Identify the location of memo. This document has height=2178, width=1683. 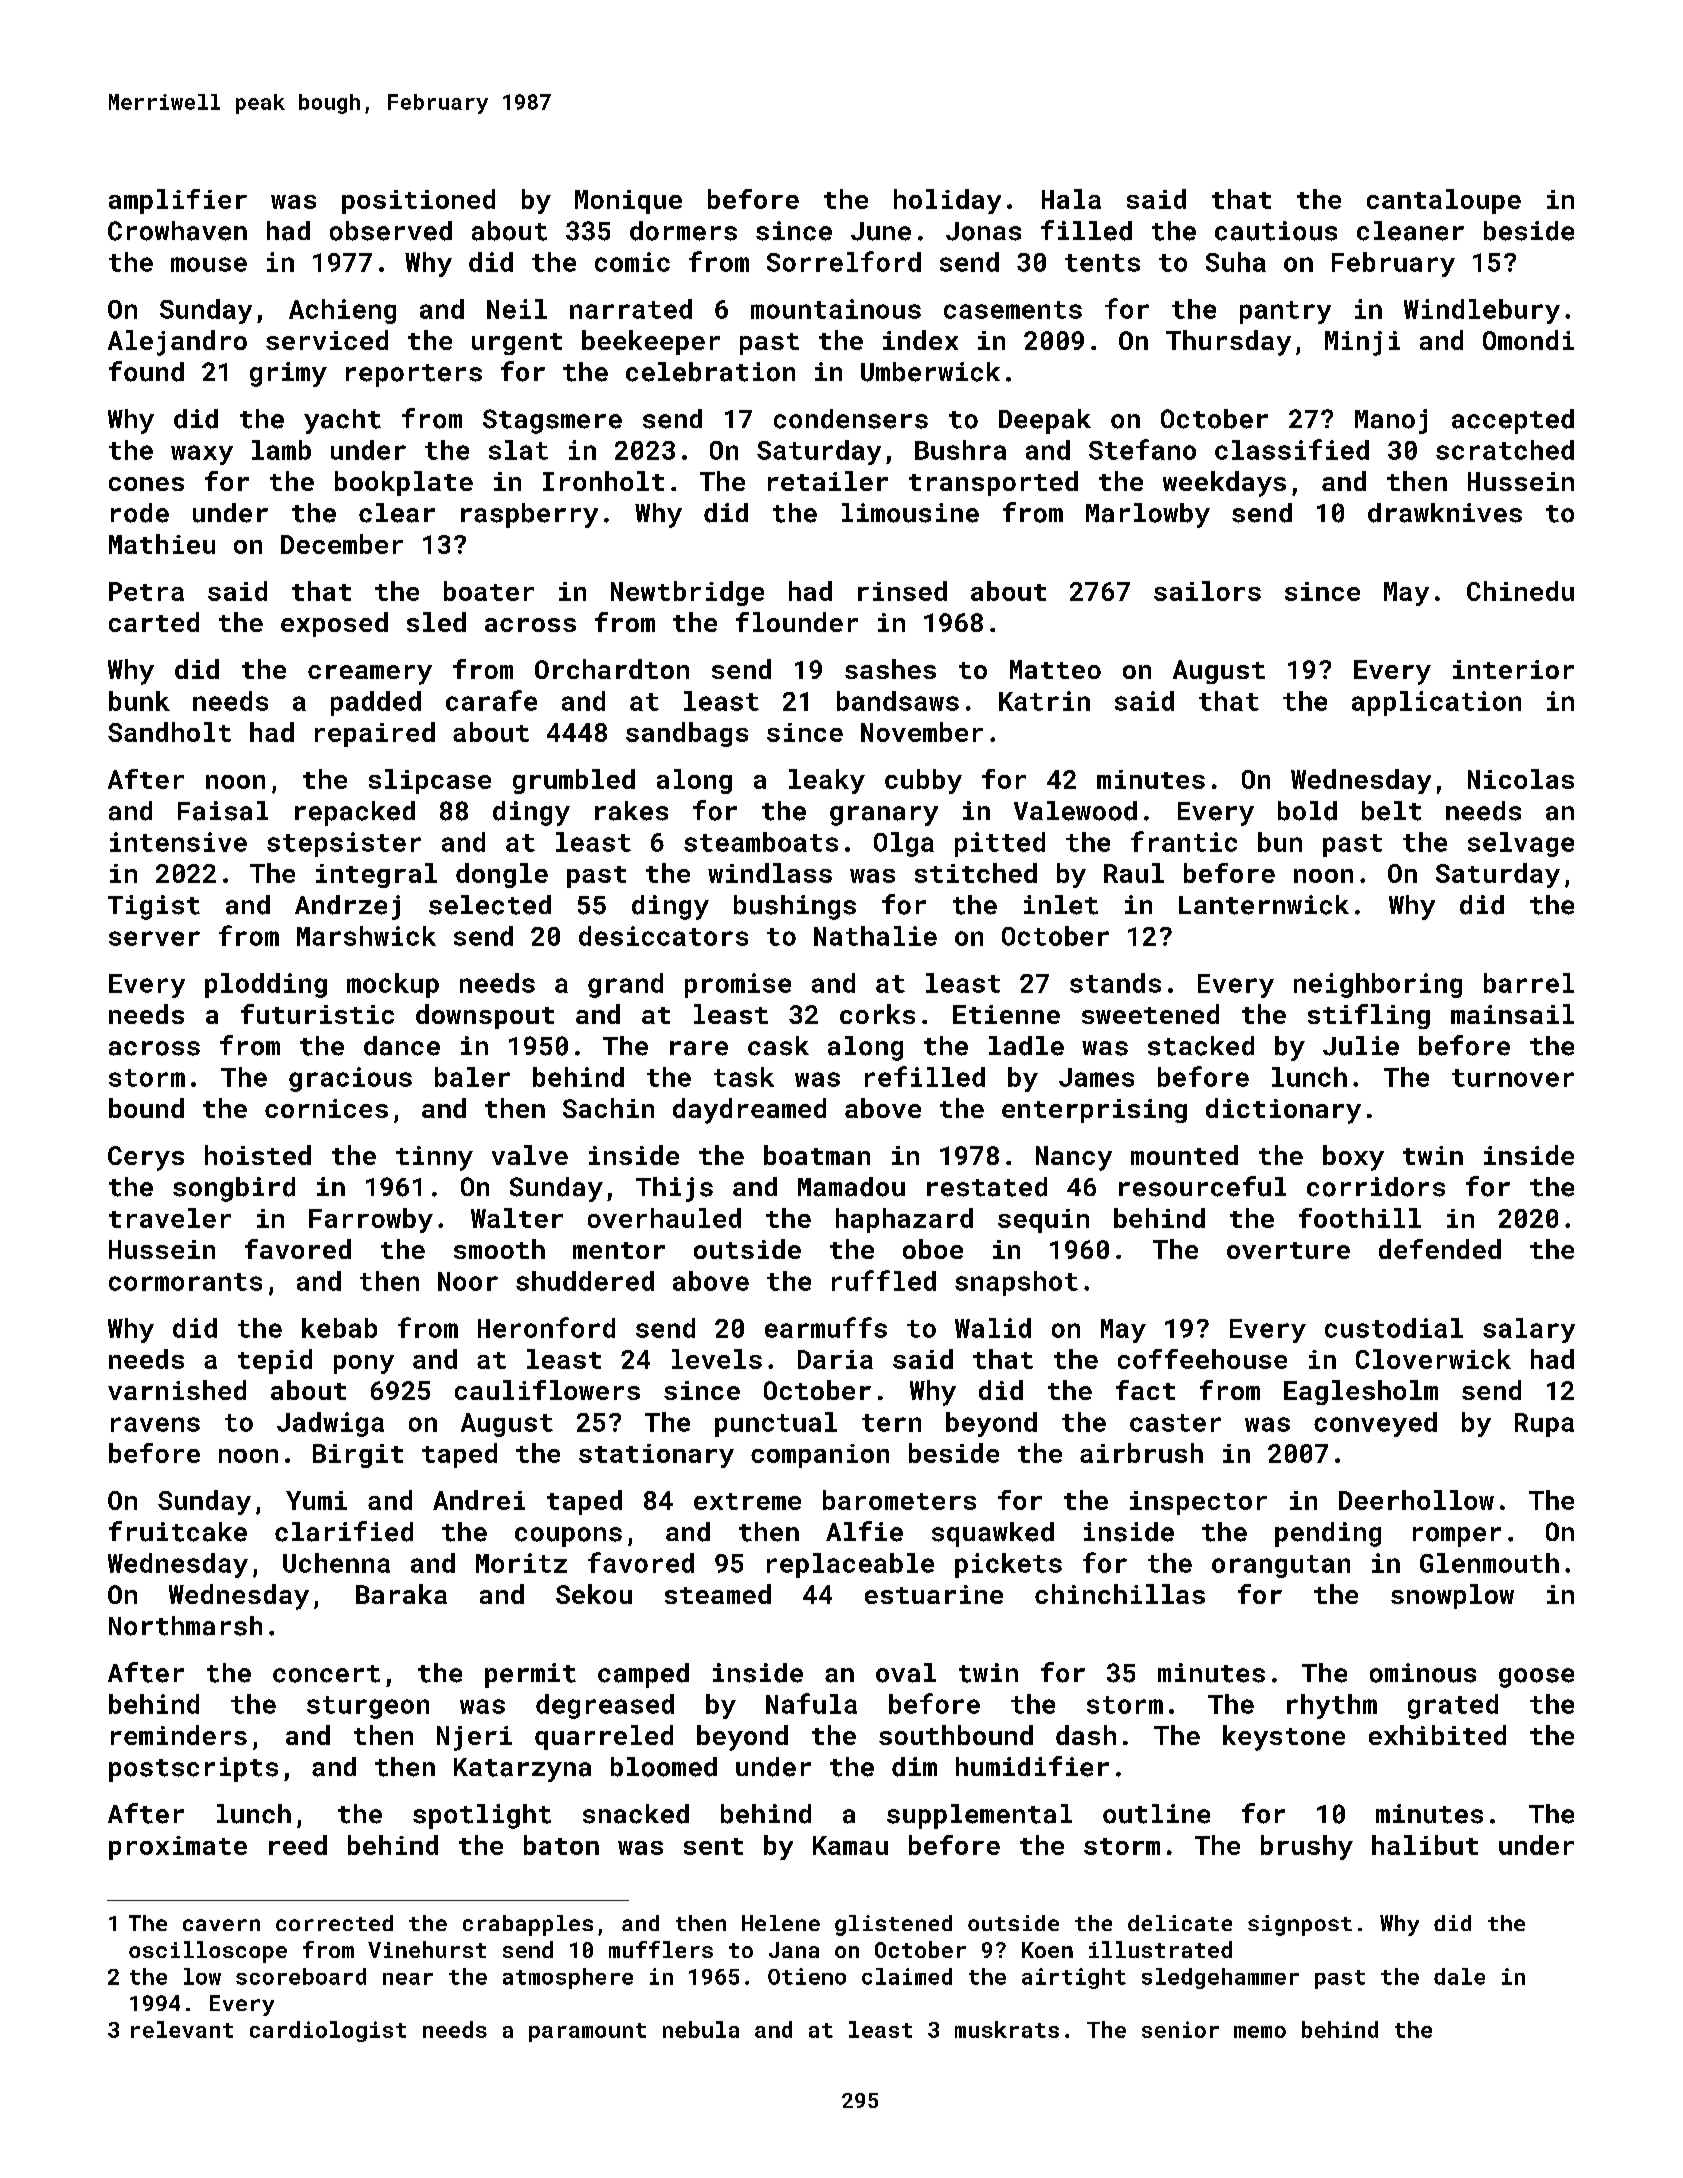
(1260, 2032).
